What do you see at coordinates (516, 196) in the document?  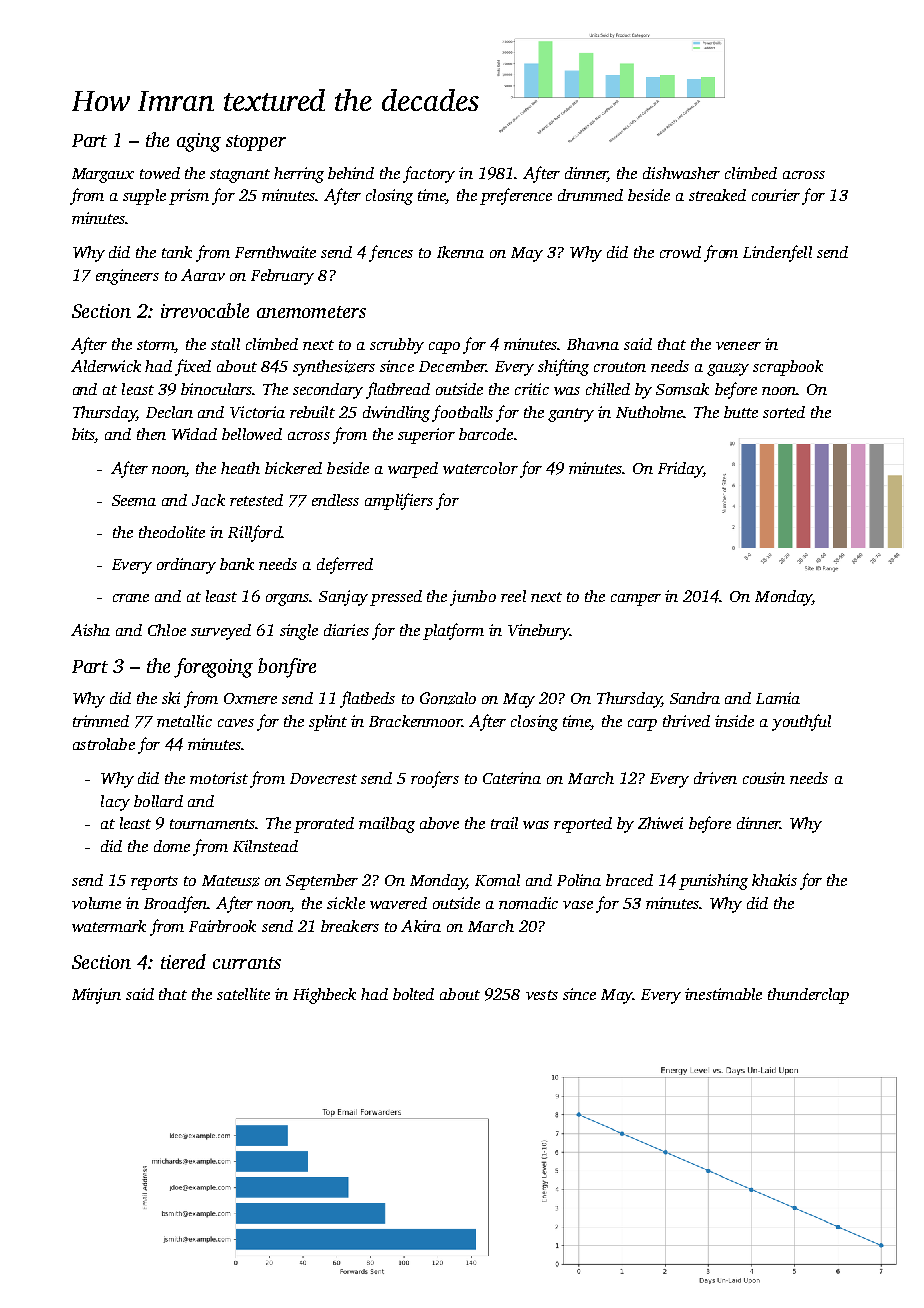 I see `preference` at bounding box center [516, 196].
